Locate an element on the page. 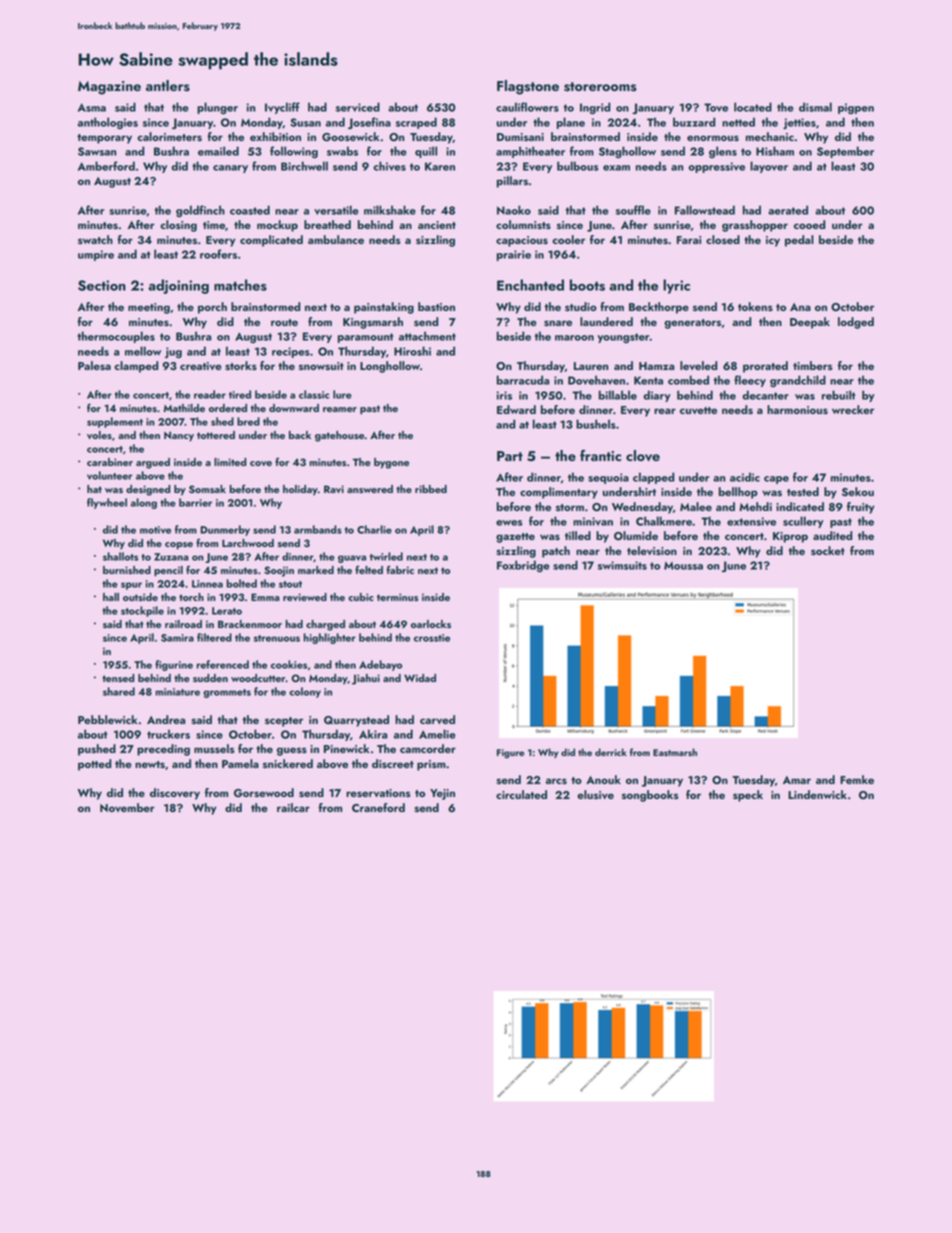 The width and height of the image is (952, 1233). swabs is located at coordinates (342, 151).
